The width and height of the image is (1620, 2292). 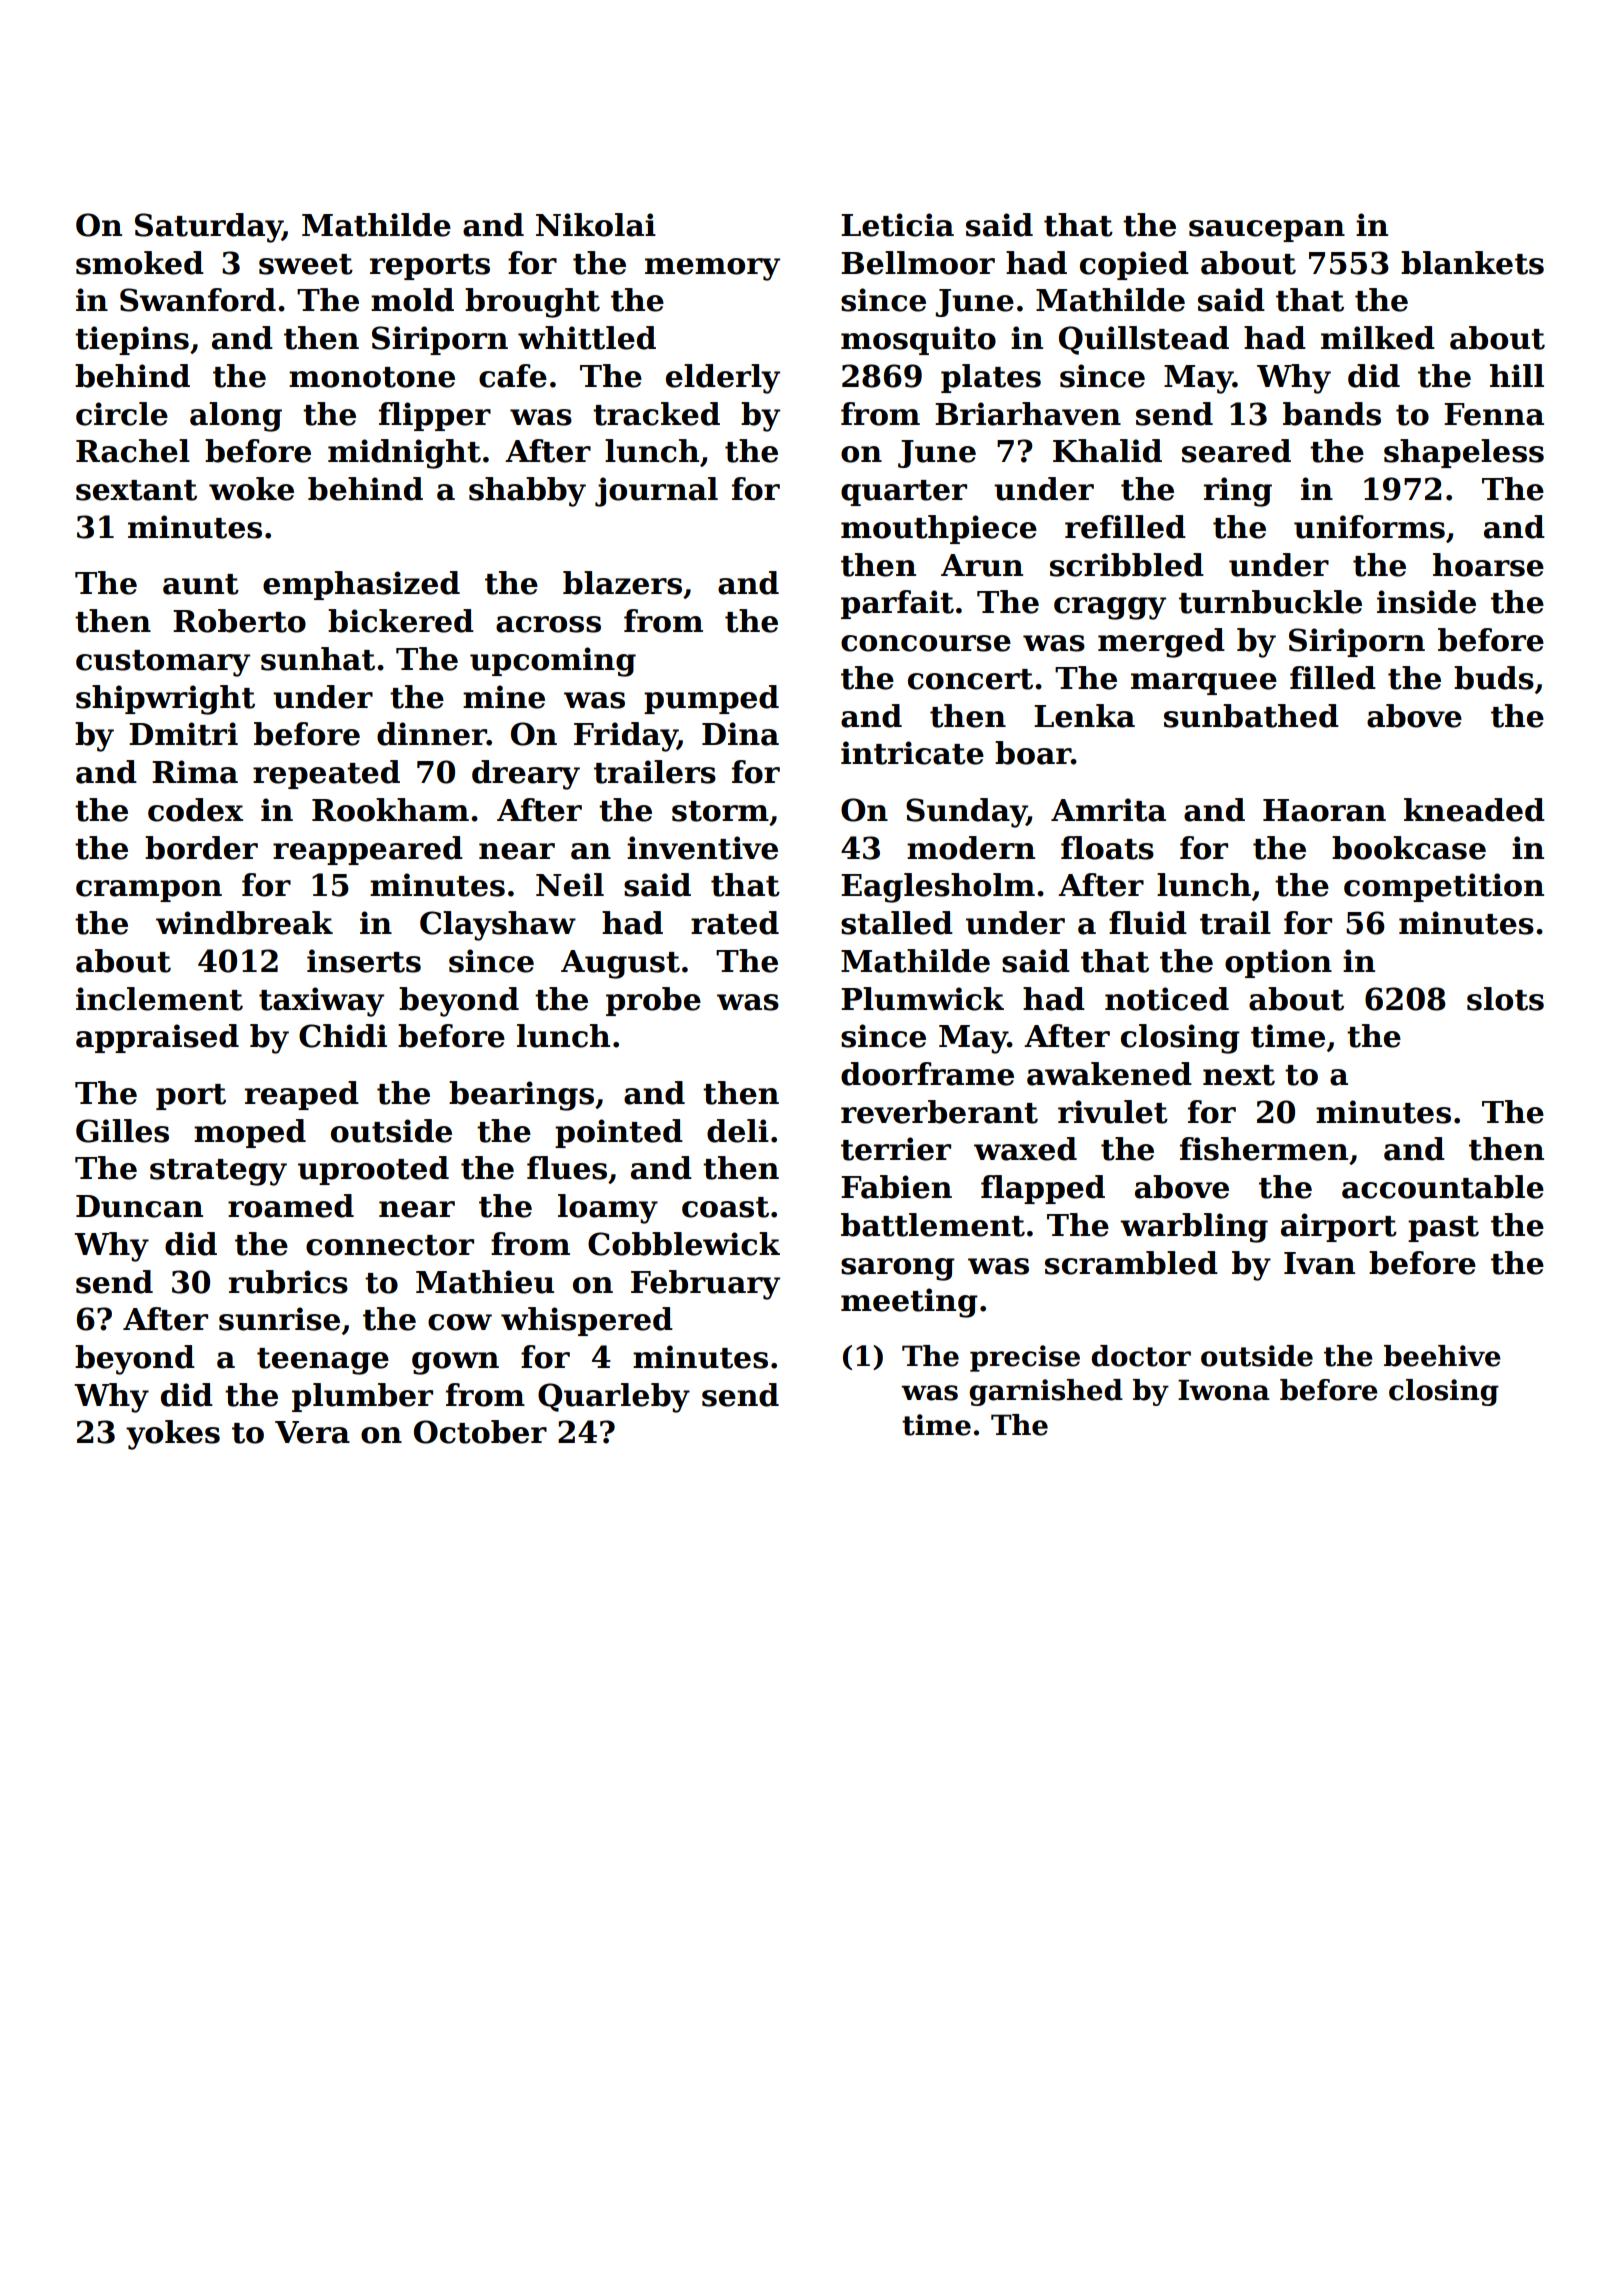 What do you see at coordinates (480, 1432) in the image?
I see `October` at bounding box center [480, 1432].
